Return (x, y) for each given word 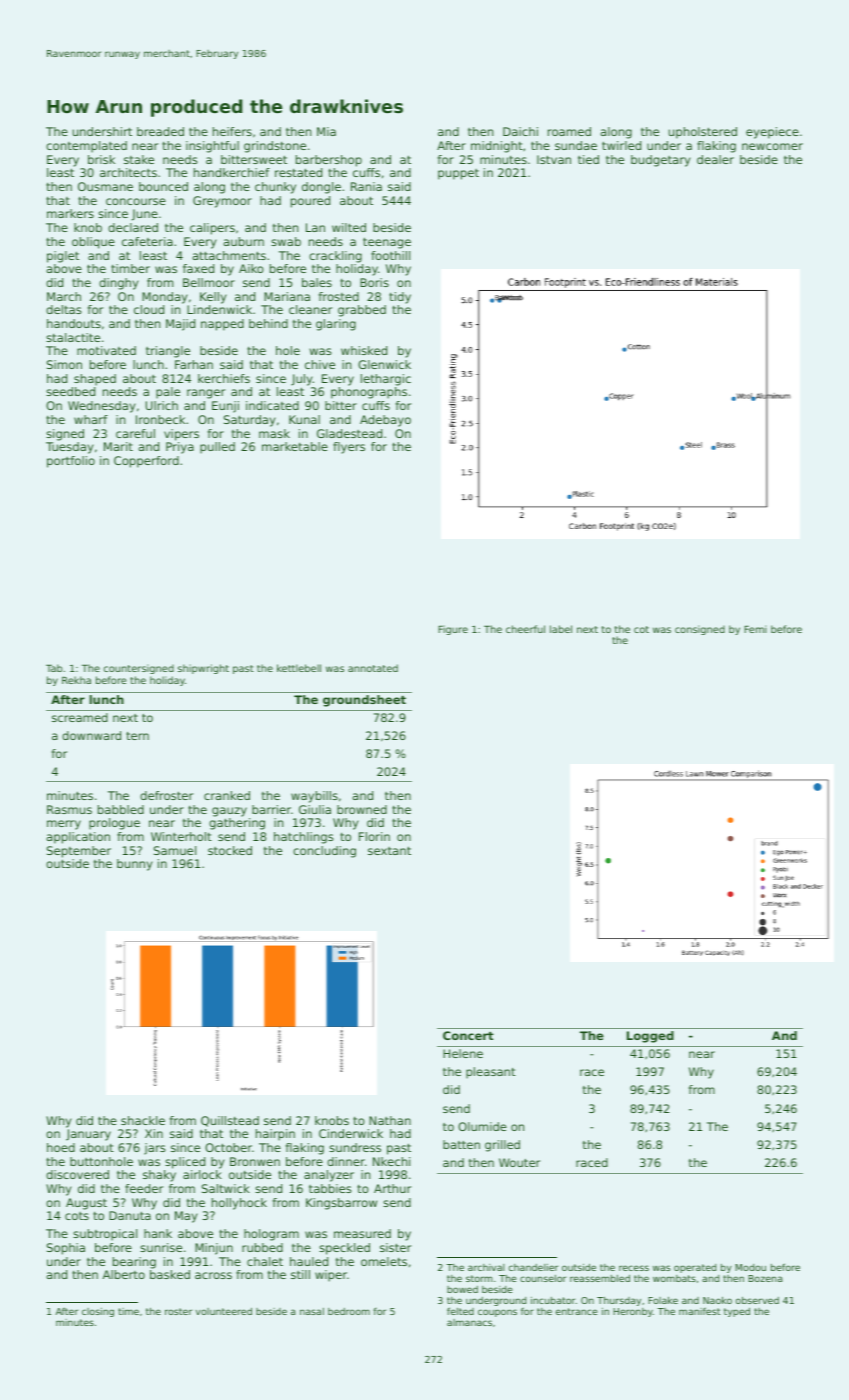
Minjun (214, 1249)
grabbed (362, 311)
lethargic (386, 380)
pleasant (491, 1073)
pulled (217, 448)
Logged (650, 1037)
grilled (502, 1146)
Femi (755, 629)
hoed (61, 1147)
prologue (114, 824)
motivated (106, 350)
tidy (400, 298)
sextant (389, 850)
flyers (349, 448)
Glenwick (384, 364)
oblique (93, 243)
